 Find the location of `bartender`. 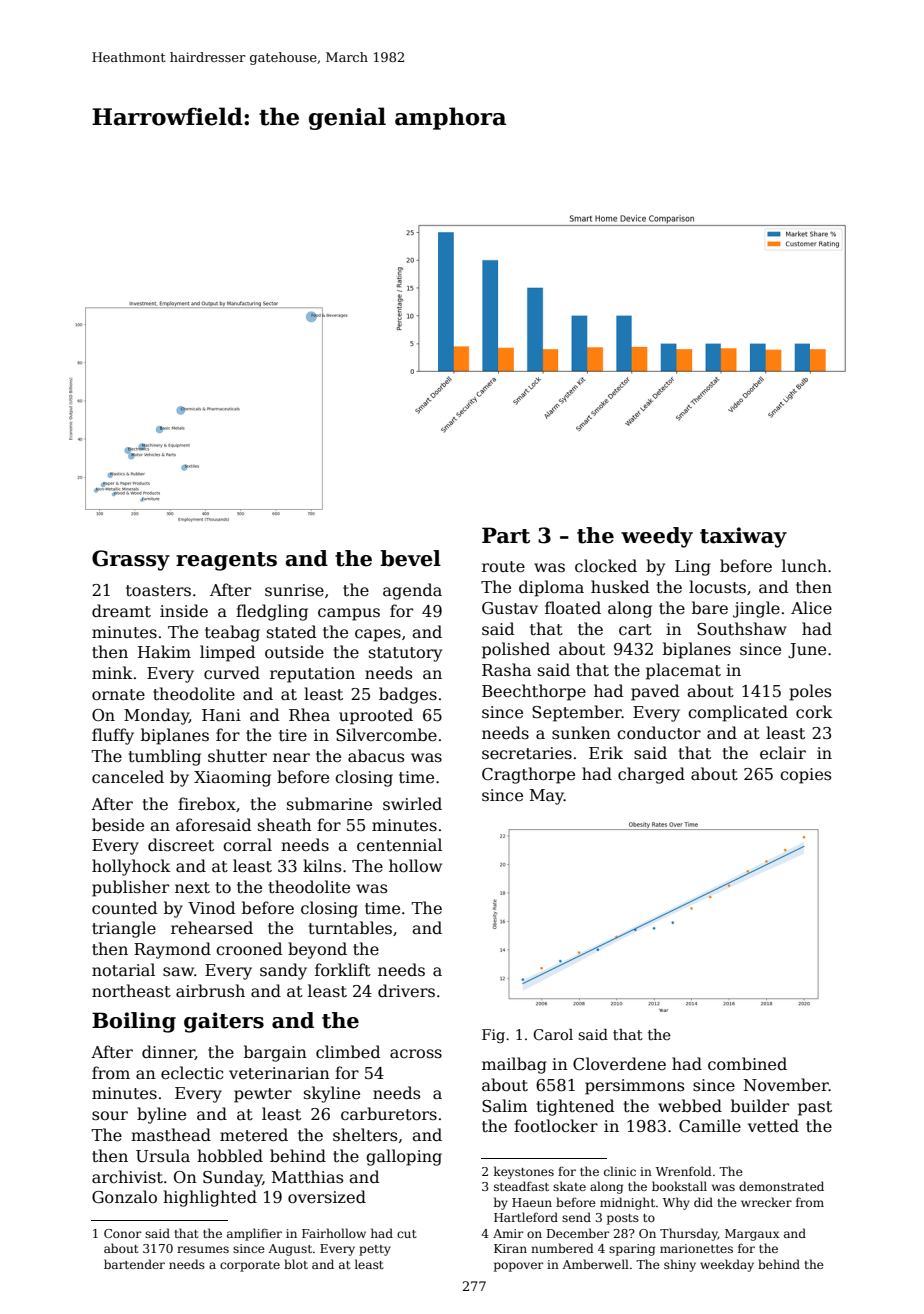

bartender is located at coordinates (134, 1264).
